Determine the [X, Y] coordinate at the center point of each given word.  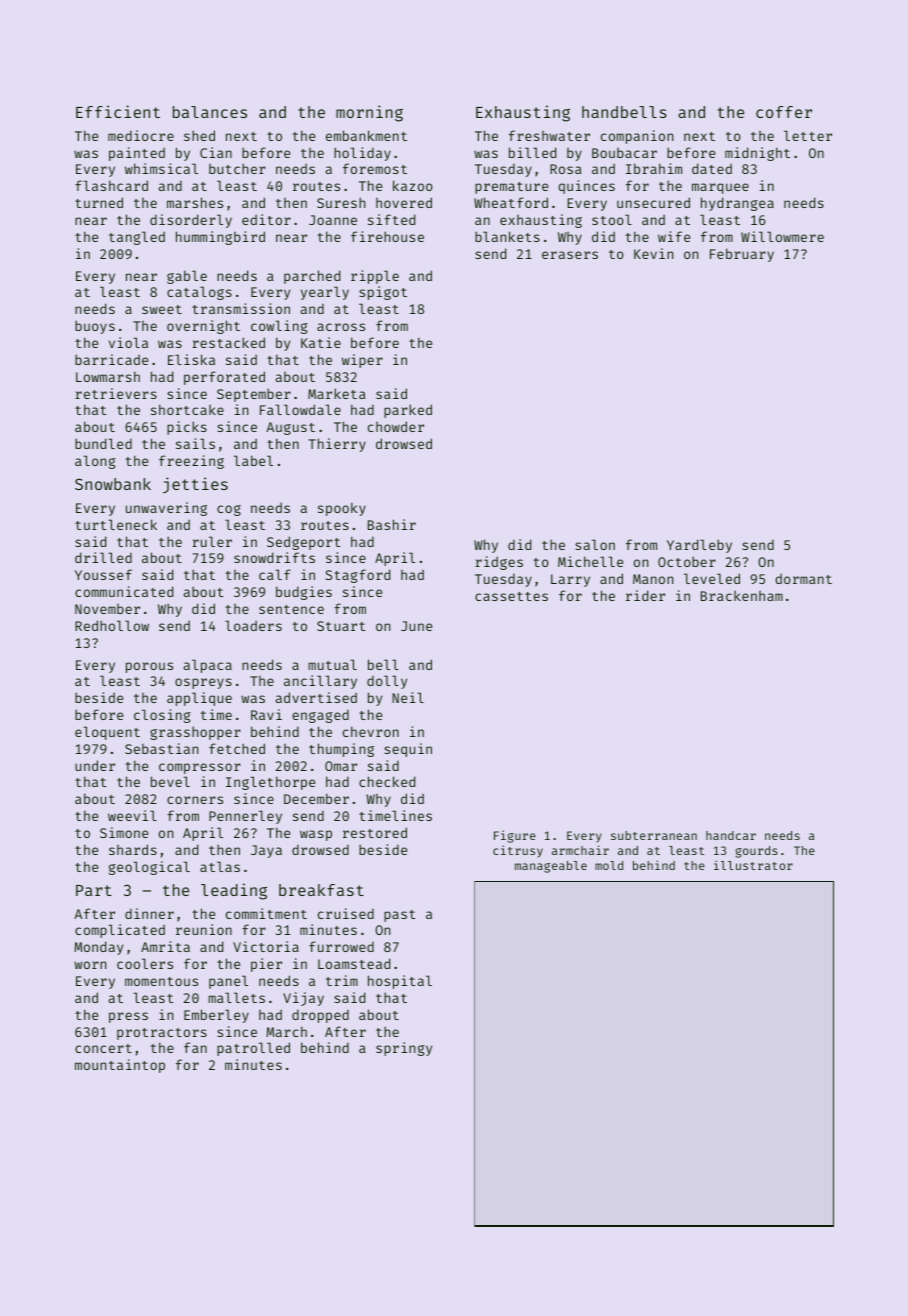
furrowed [341, 946]
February [742, 255]
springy [404, 1049]
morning [369, 113]
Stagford [357, 576]
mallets [236, 997]
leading [234, 891]
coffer [784, 112]
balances [210, 112]
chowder [396, 426]
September [254, 395]
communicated [124, 591]
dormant [803, 579]
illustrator [753, 865]
